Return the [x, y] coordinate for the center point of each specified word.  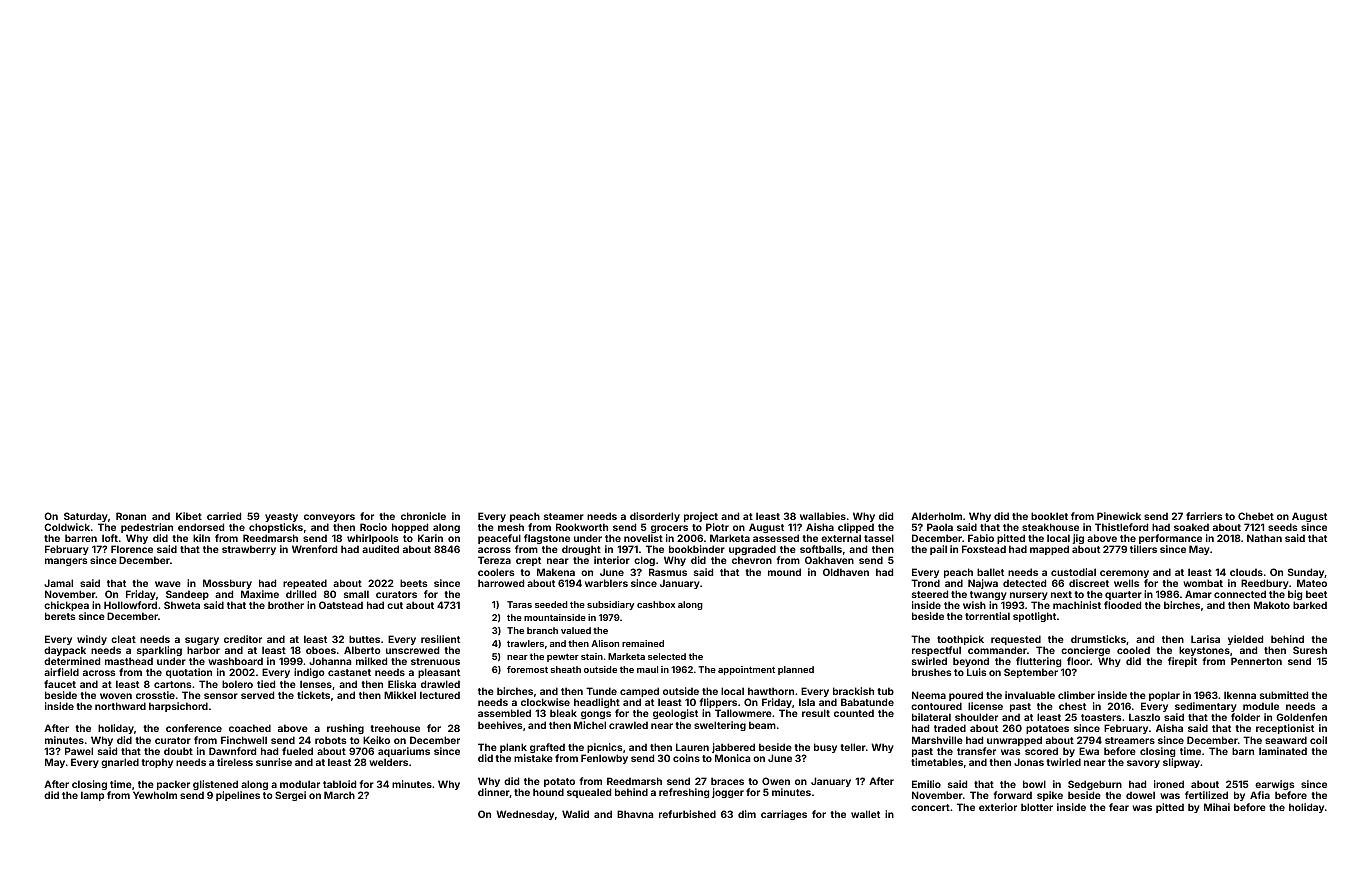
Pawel [79, 751]
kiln [201, 538]
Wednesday [525, 815]
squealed [589, 793]
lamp [92, 796]
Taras [519, 604]
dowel [1140, 795]
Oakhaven [829, 560]
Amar [1198, 594]
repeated [305, 584]
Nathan [1264, 538]
